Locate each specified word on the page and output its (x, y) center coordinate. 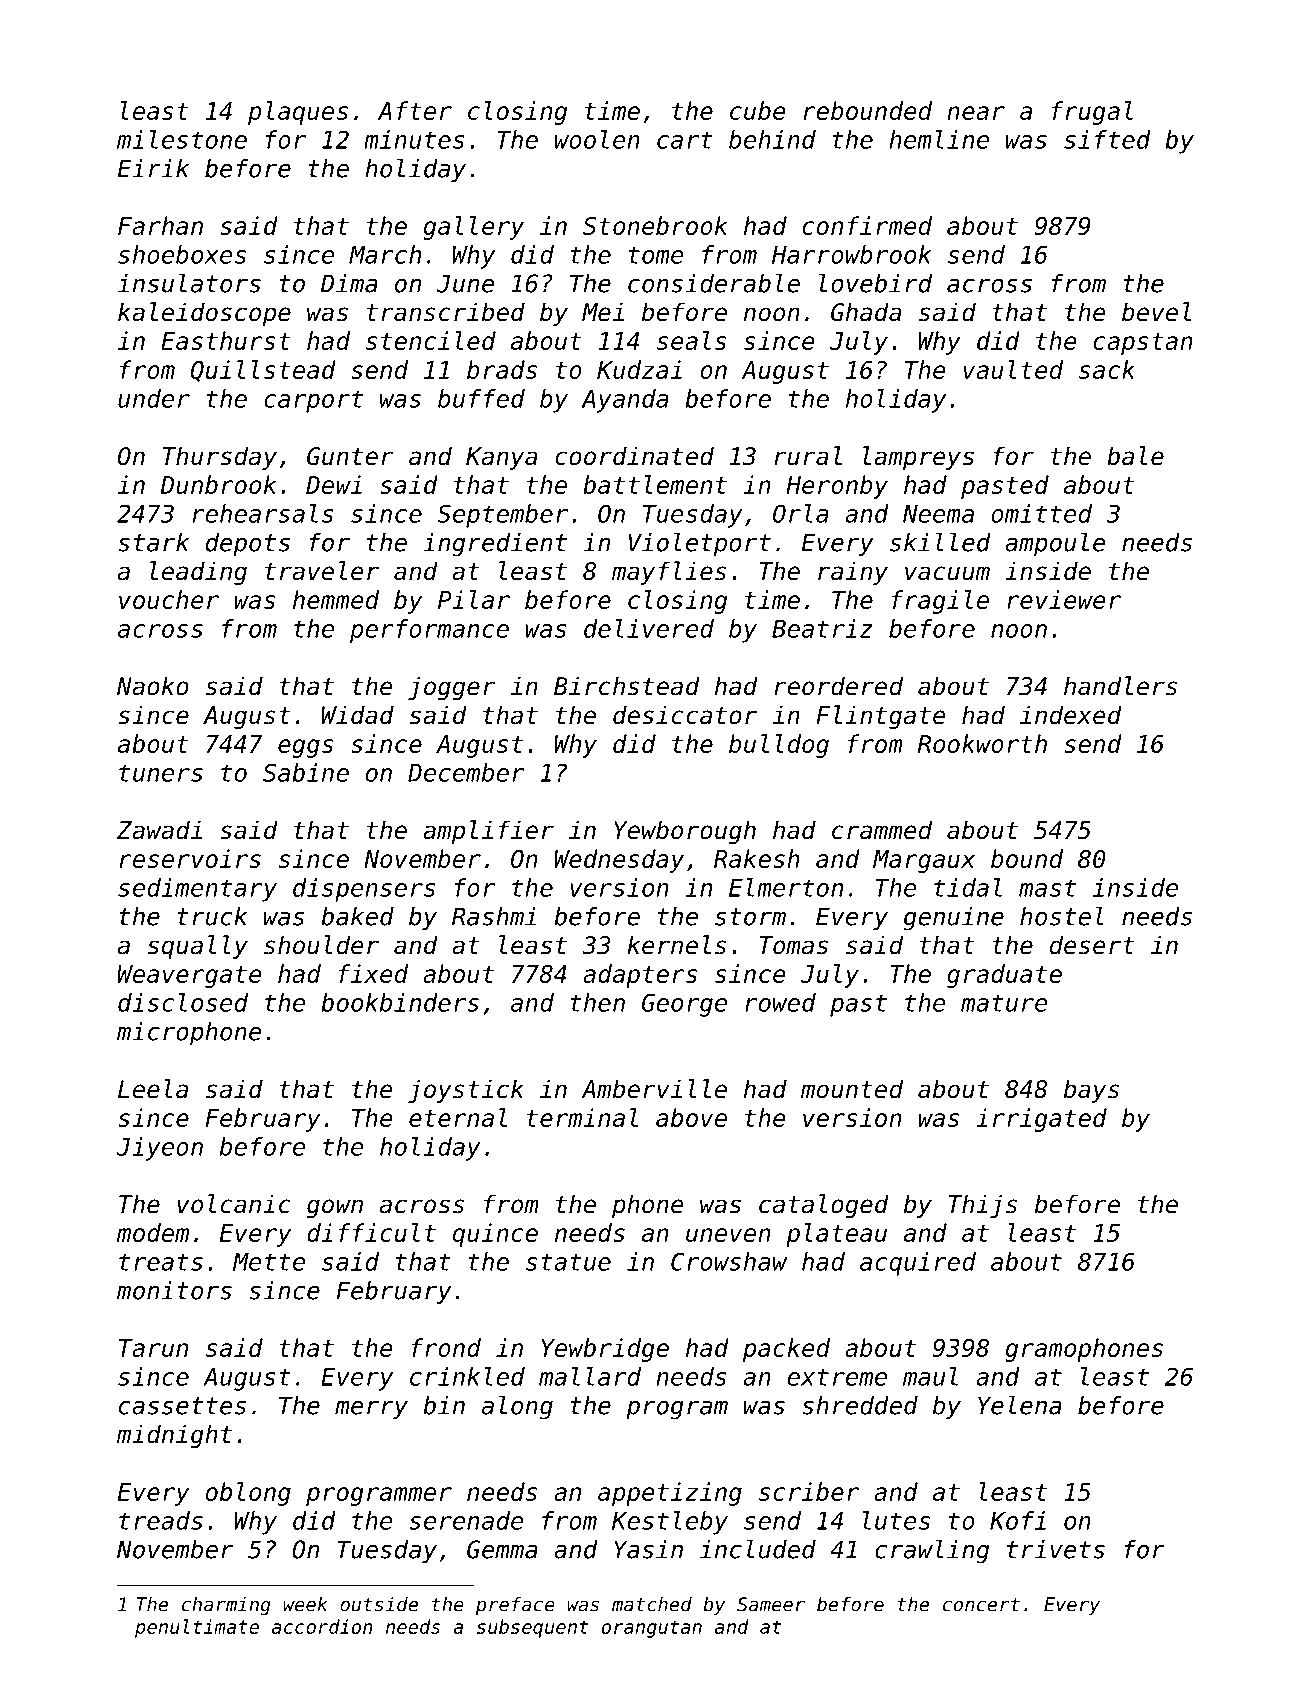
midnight (174, 1436)
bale (1135, 456)
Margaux (924, 861)
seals (692, 340)
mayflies (669, 573)
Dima (349, 283)
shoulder (321, 945)
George (684, 1005)
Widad (357, 715)
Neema (938, 514)
